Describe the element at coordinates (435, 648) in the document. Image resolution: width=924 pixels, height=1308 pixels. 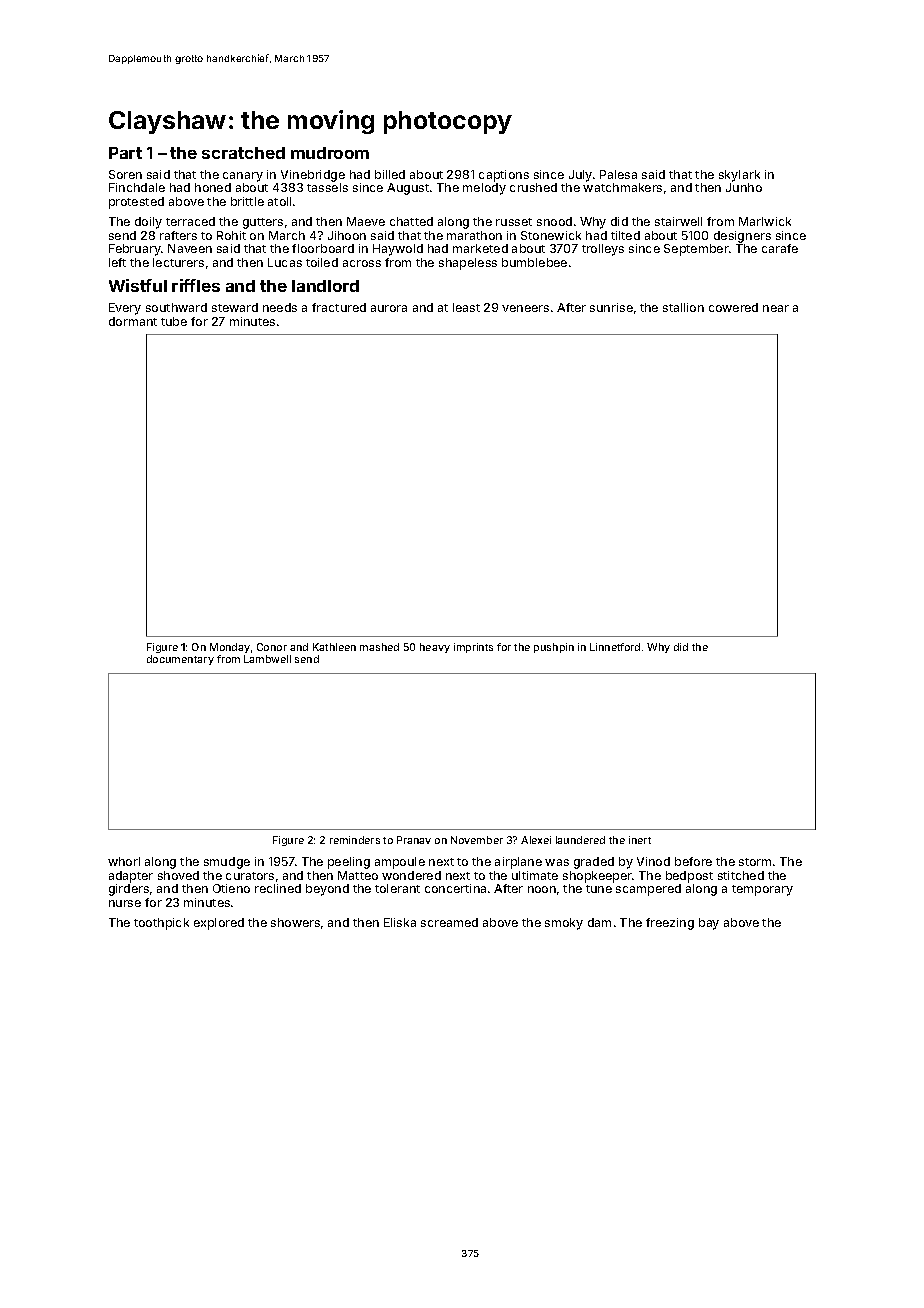
I see `heavy` at that location.
